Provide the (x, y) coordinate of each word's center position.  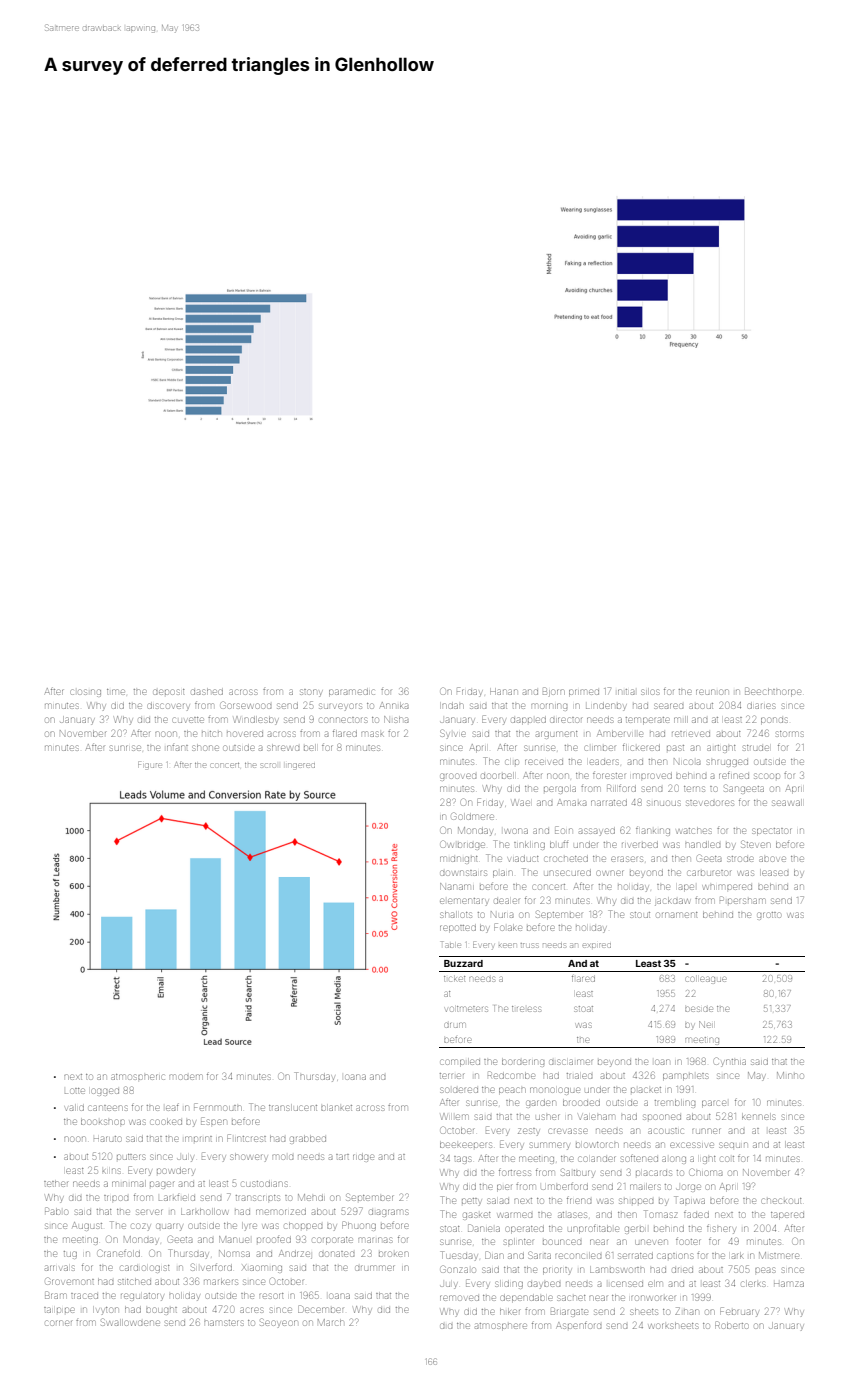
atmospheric (138, 1077)
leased (775, 873)
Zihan (686, 1311)
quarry (169, 1227)
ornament (676, 915)
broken (394, 1254)
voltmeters (467, 1009)
